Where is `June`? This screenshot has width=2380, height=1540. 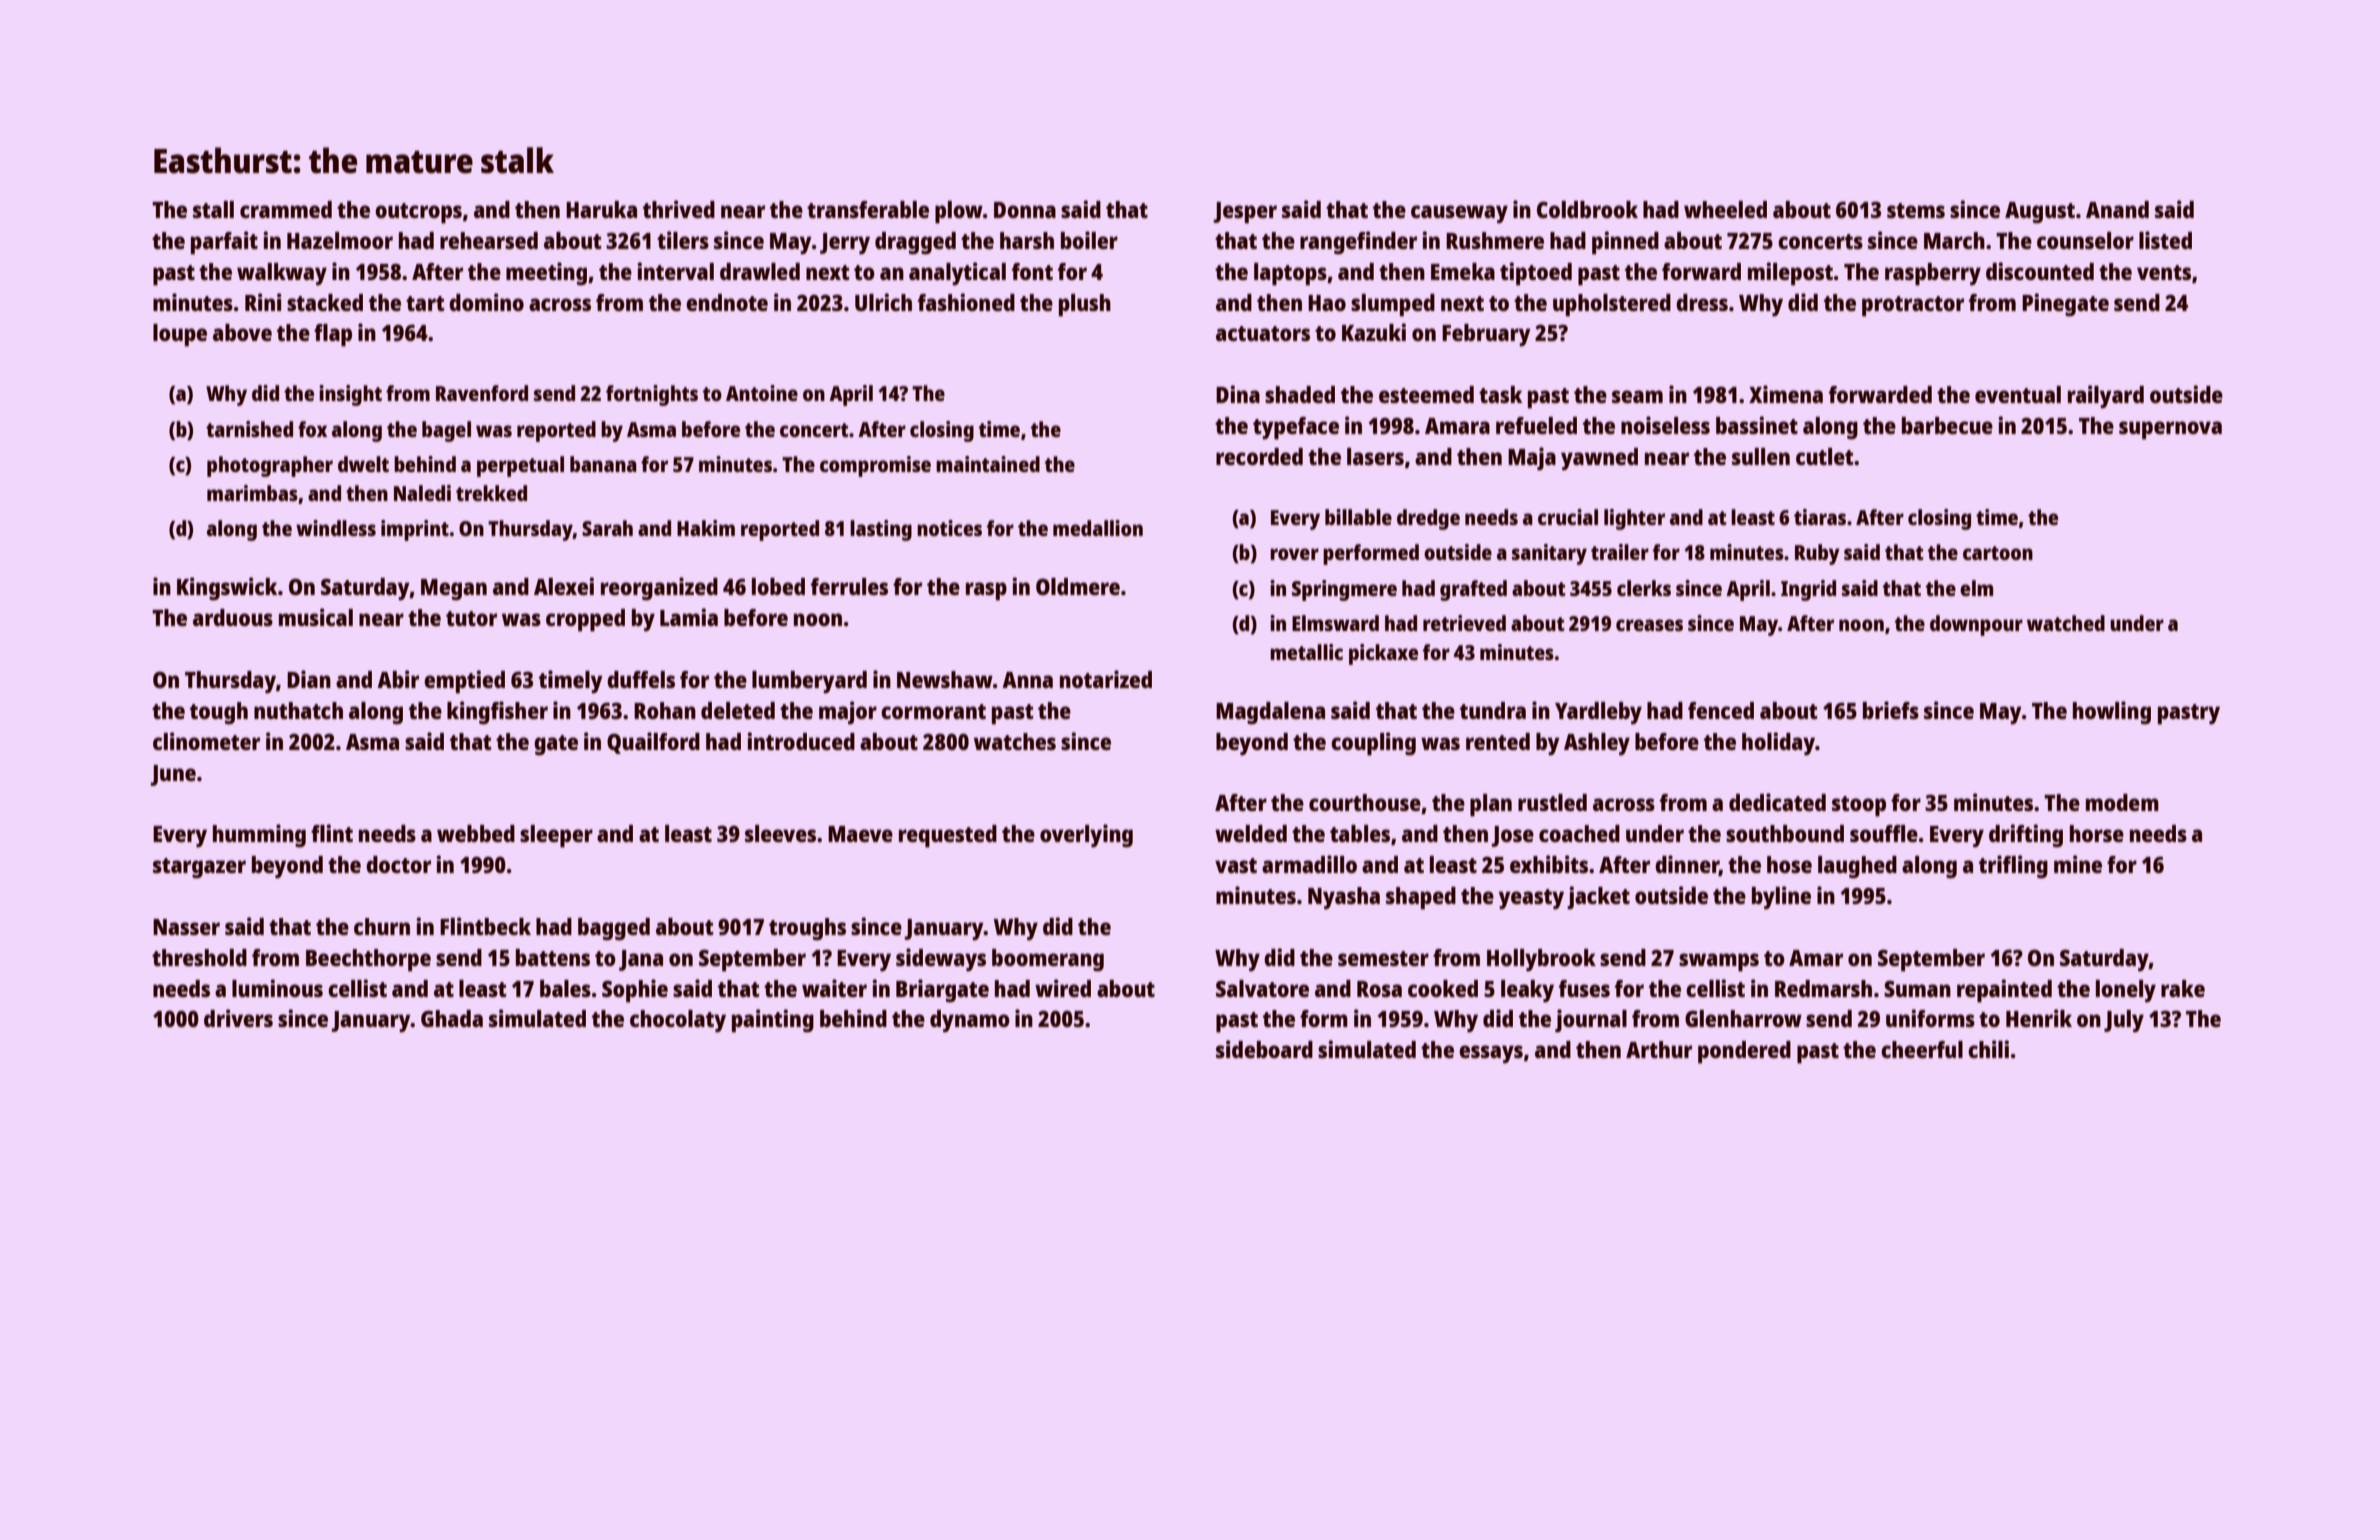
June is located at coordinates (173, 775).
